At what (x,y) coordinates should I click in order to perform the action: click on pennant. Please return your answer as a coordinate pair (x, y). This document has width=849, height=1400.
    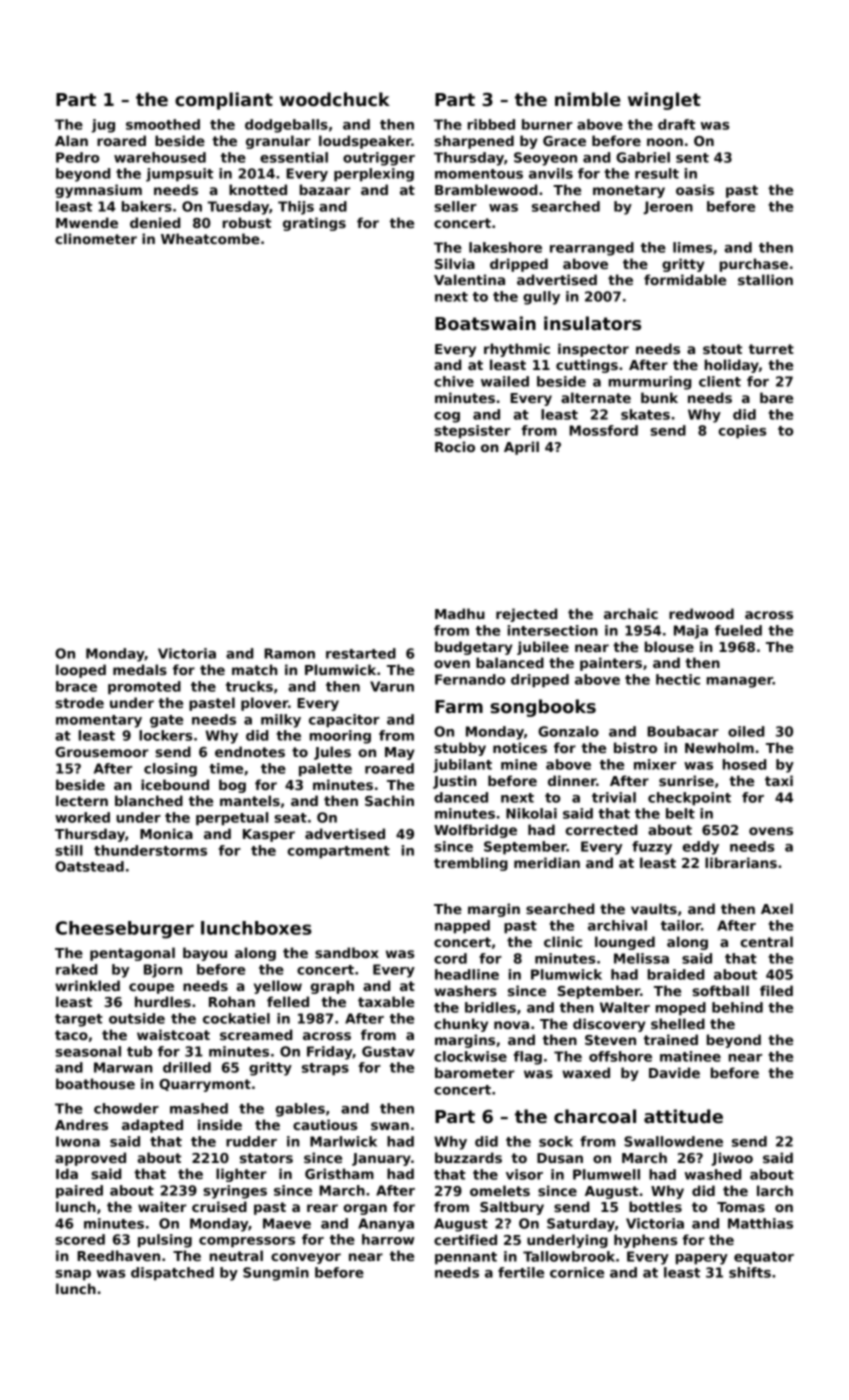
    Looking at the image, I should click on (466, 1258).
